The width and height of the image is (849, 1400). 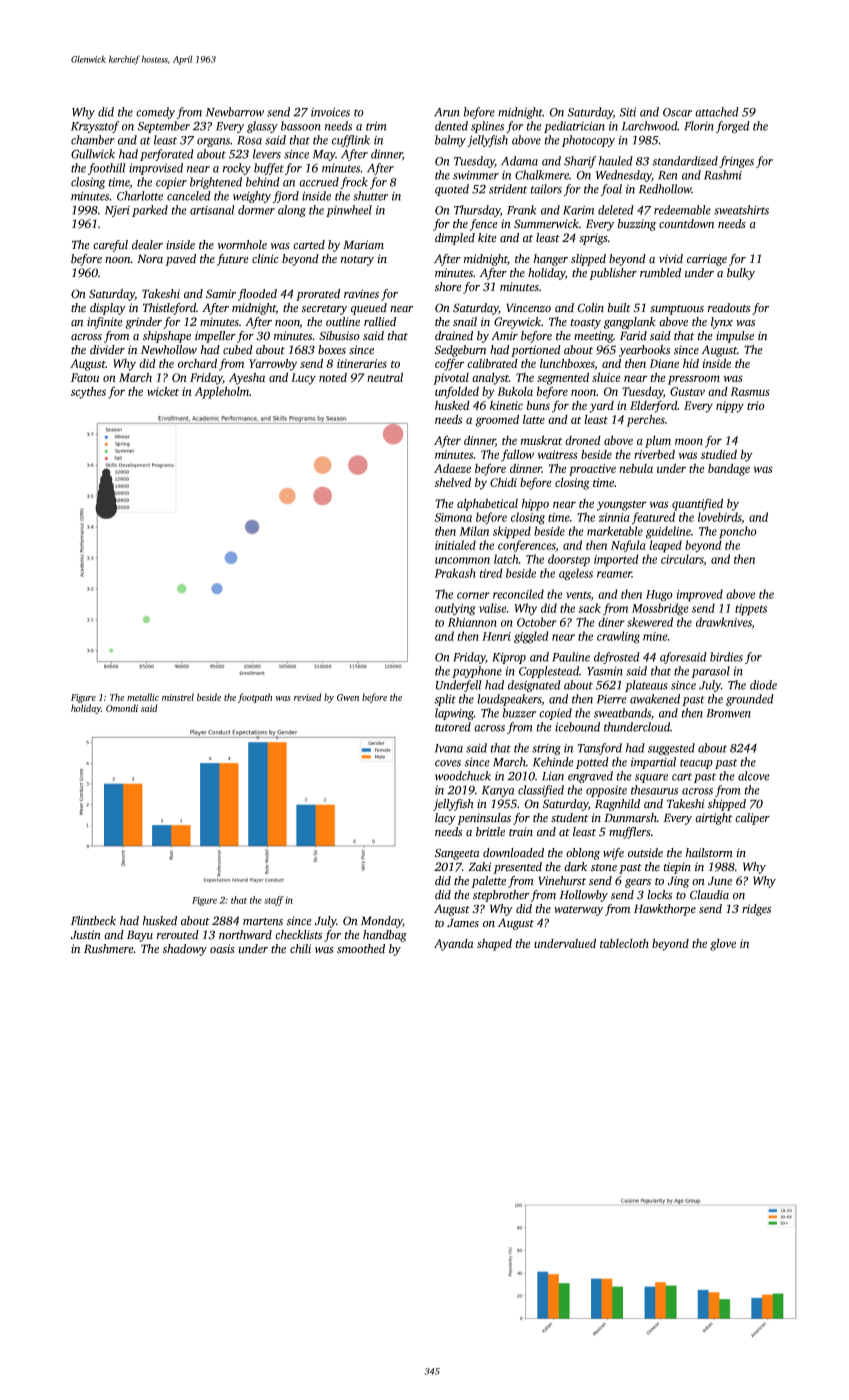 I want to click on invoices, so click(x=330, y=112).
